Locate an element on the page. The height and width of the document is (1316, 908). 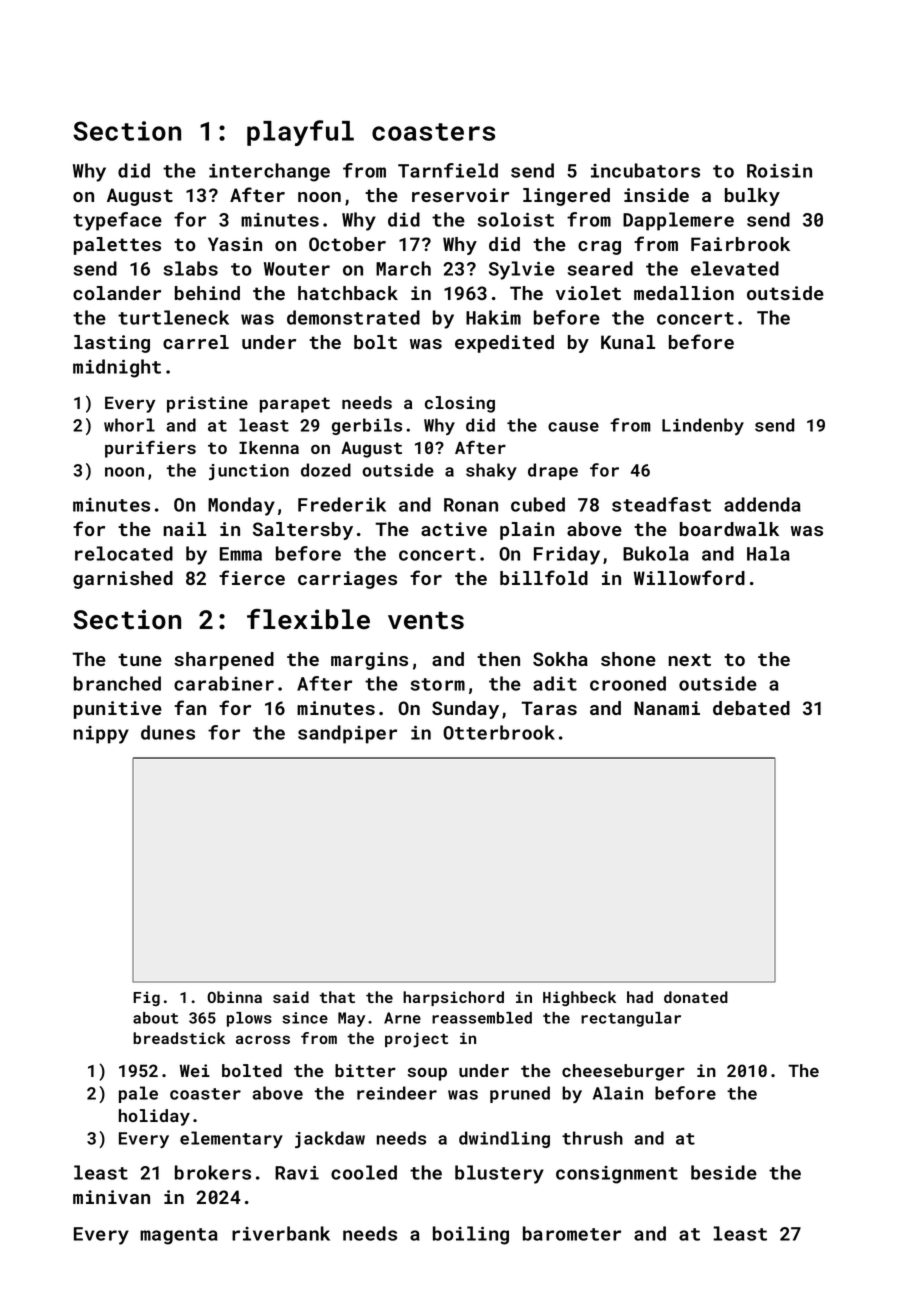
Friday is located at coordinates (567, 555).
